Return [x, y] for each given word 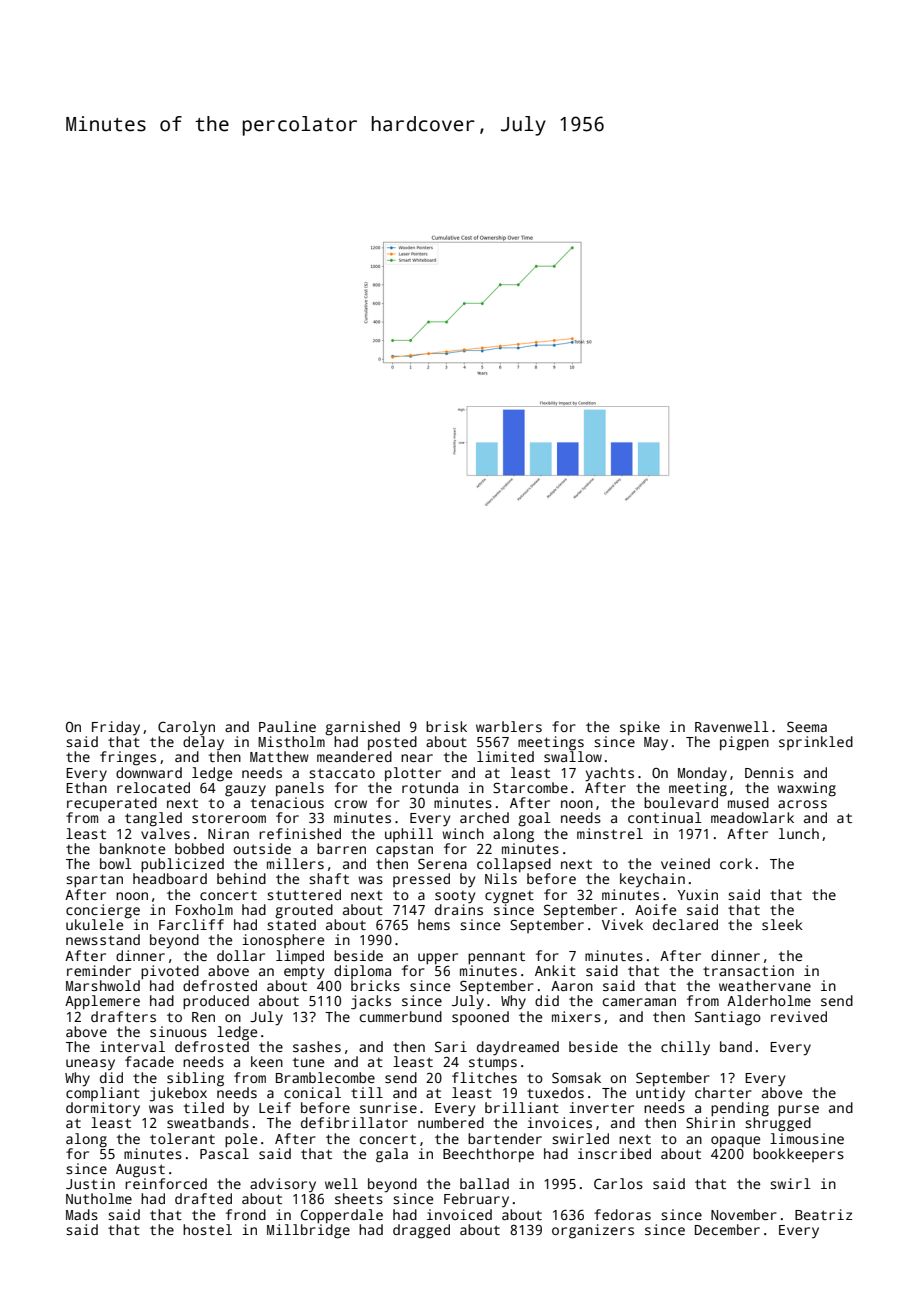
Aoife [655, 909]
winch [463, 833]
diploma [362, 972]
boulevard [681, 802]
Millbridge [308, 1231]
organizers [593, 1231]
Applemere [102, 1002]
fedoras [622, 1214]
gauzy [245, 791]
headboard [170, 878]
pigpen [744, 743]
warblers [509, 726]
